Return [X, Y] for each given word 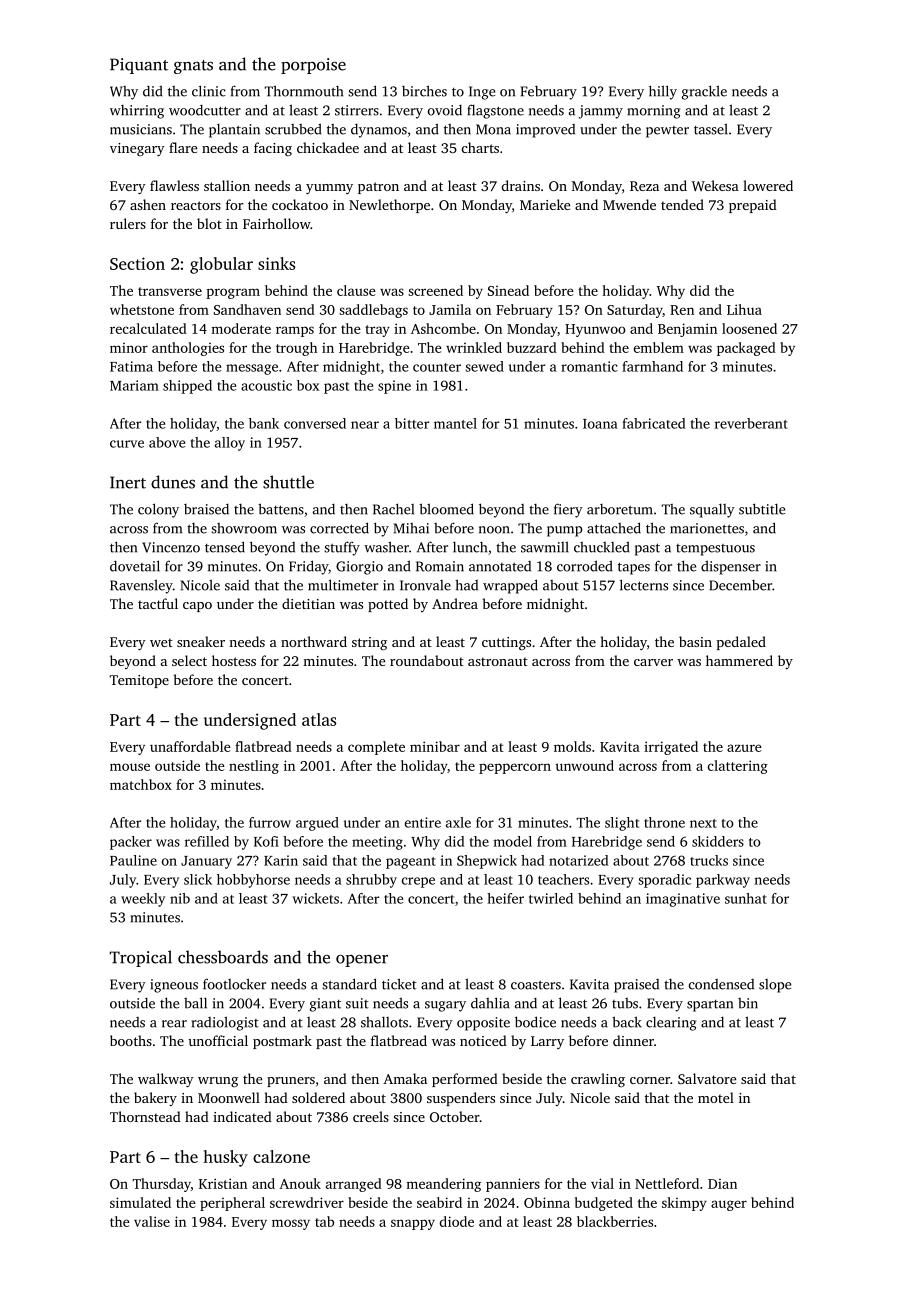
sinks [276, 263]
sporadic [664, 881]
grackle [704, 92]
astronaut [498, 661]
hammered [739, 660]
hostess [234, 660]
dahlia [490, 1003]
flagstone [495, 111]
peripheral [232, 1204]
